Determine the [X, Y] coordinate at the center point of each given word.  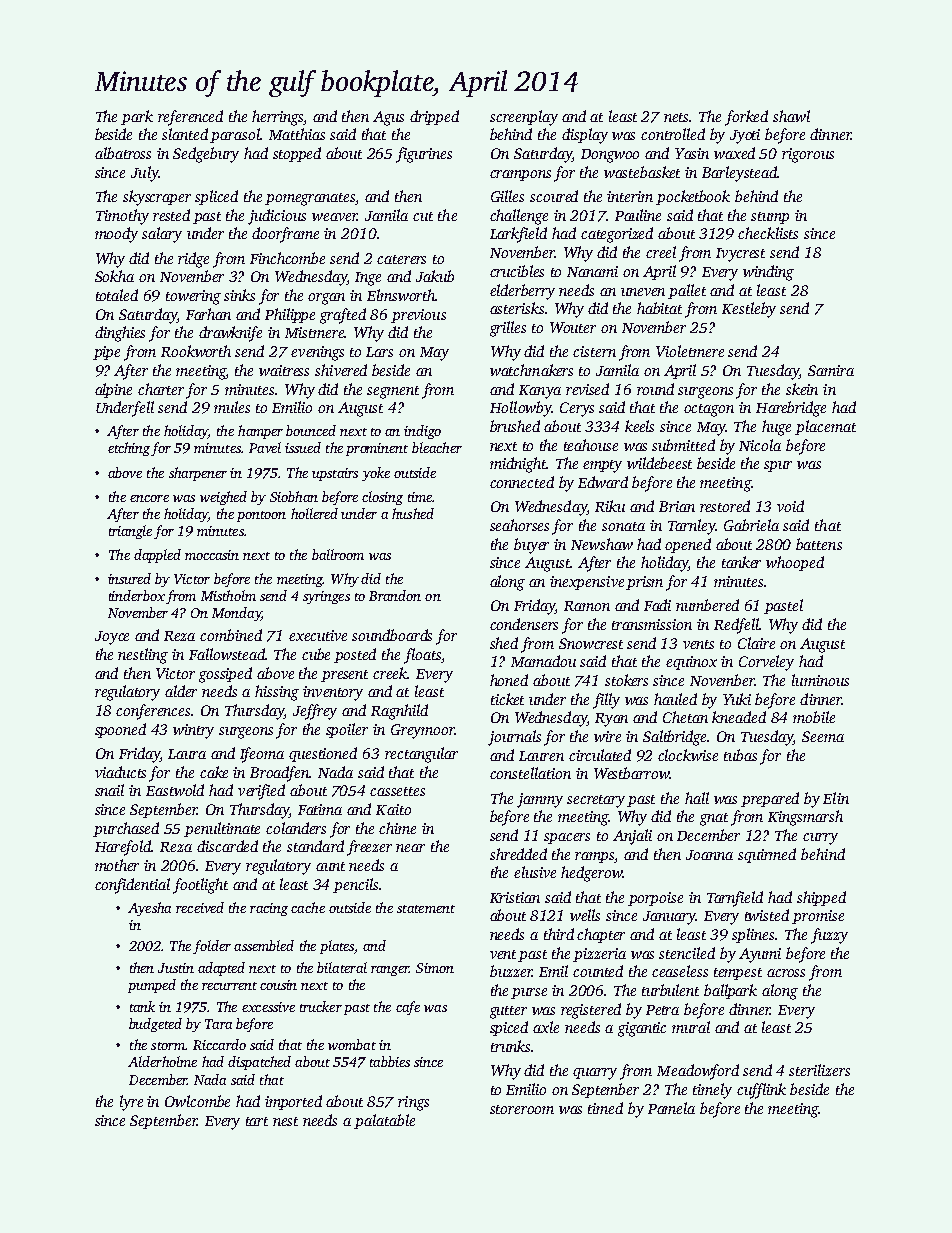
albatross [123, 153]
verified [261, 792]
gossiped [225, 675]
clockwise [688, 755]
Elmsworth [401, 295]
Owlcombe [197, 1101]
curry [820, 839]
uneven [643, 292]
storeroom [522, 1109]
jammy [540, 800]
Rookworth [196, 351]
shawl [791, 116]
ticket [507, 699]
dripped [434, 117]
